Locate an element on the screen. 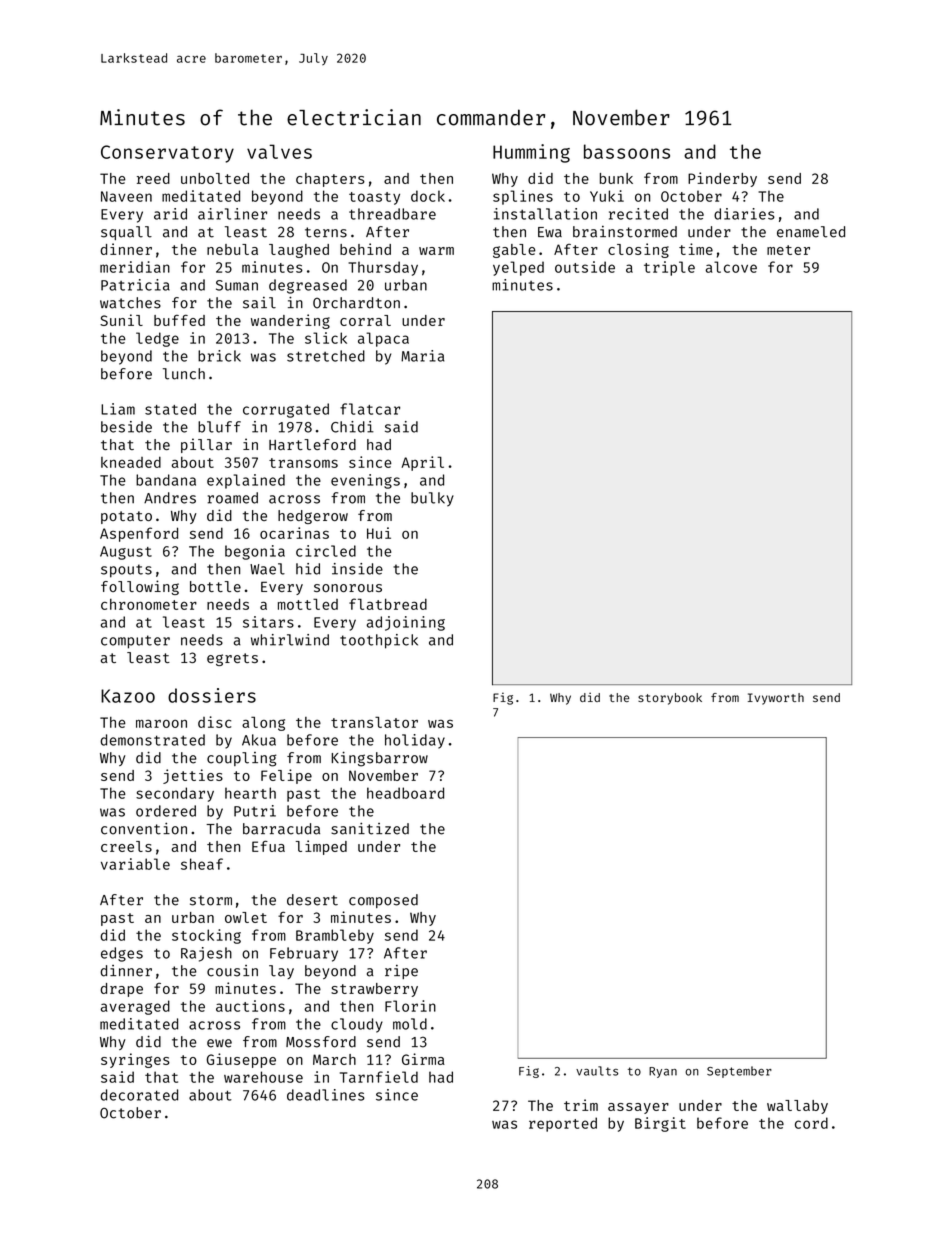 The width and height of the screenshot is (952, 1233). alcove is located at coordinates (731, 267).
